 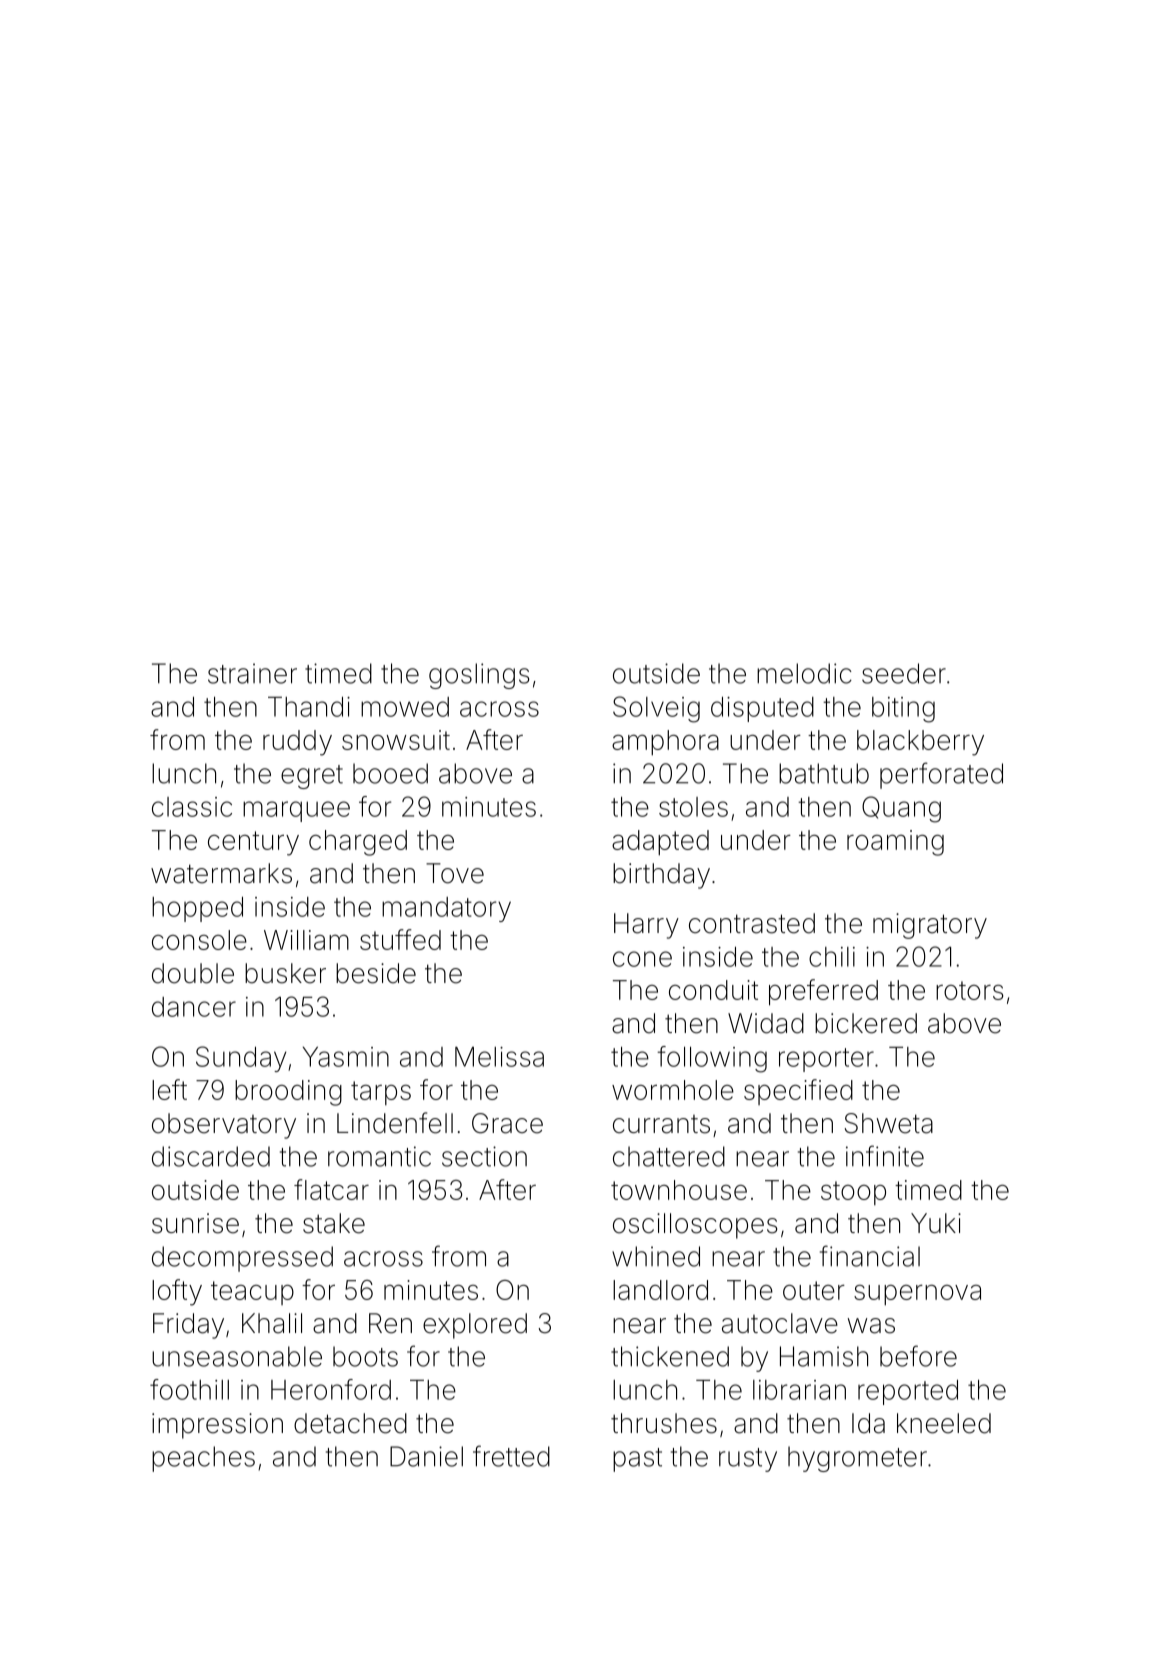 I want to click on whined, so click(x=656, y=1256).
